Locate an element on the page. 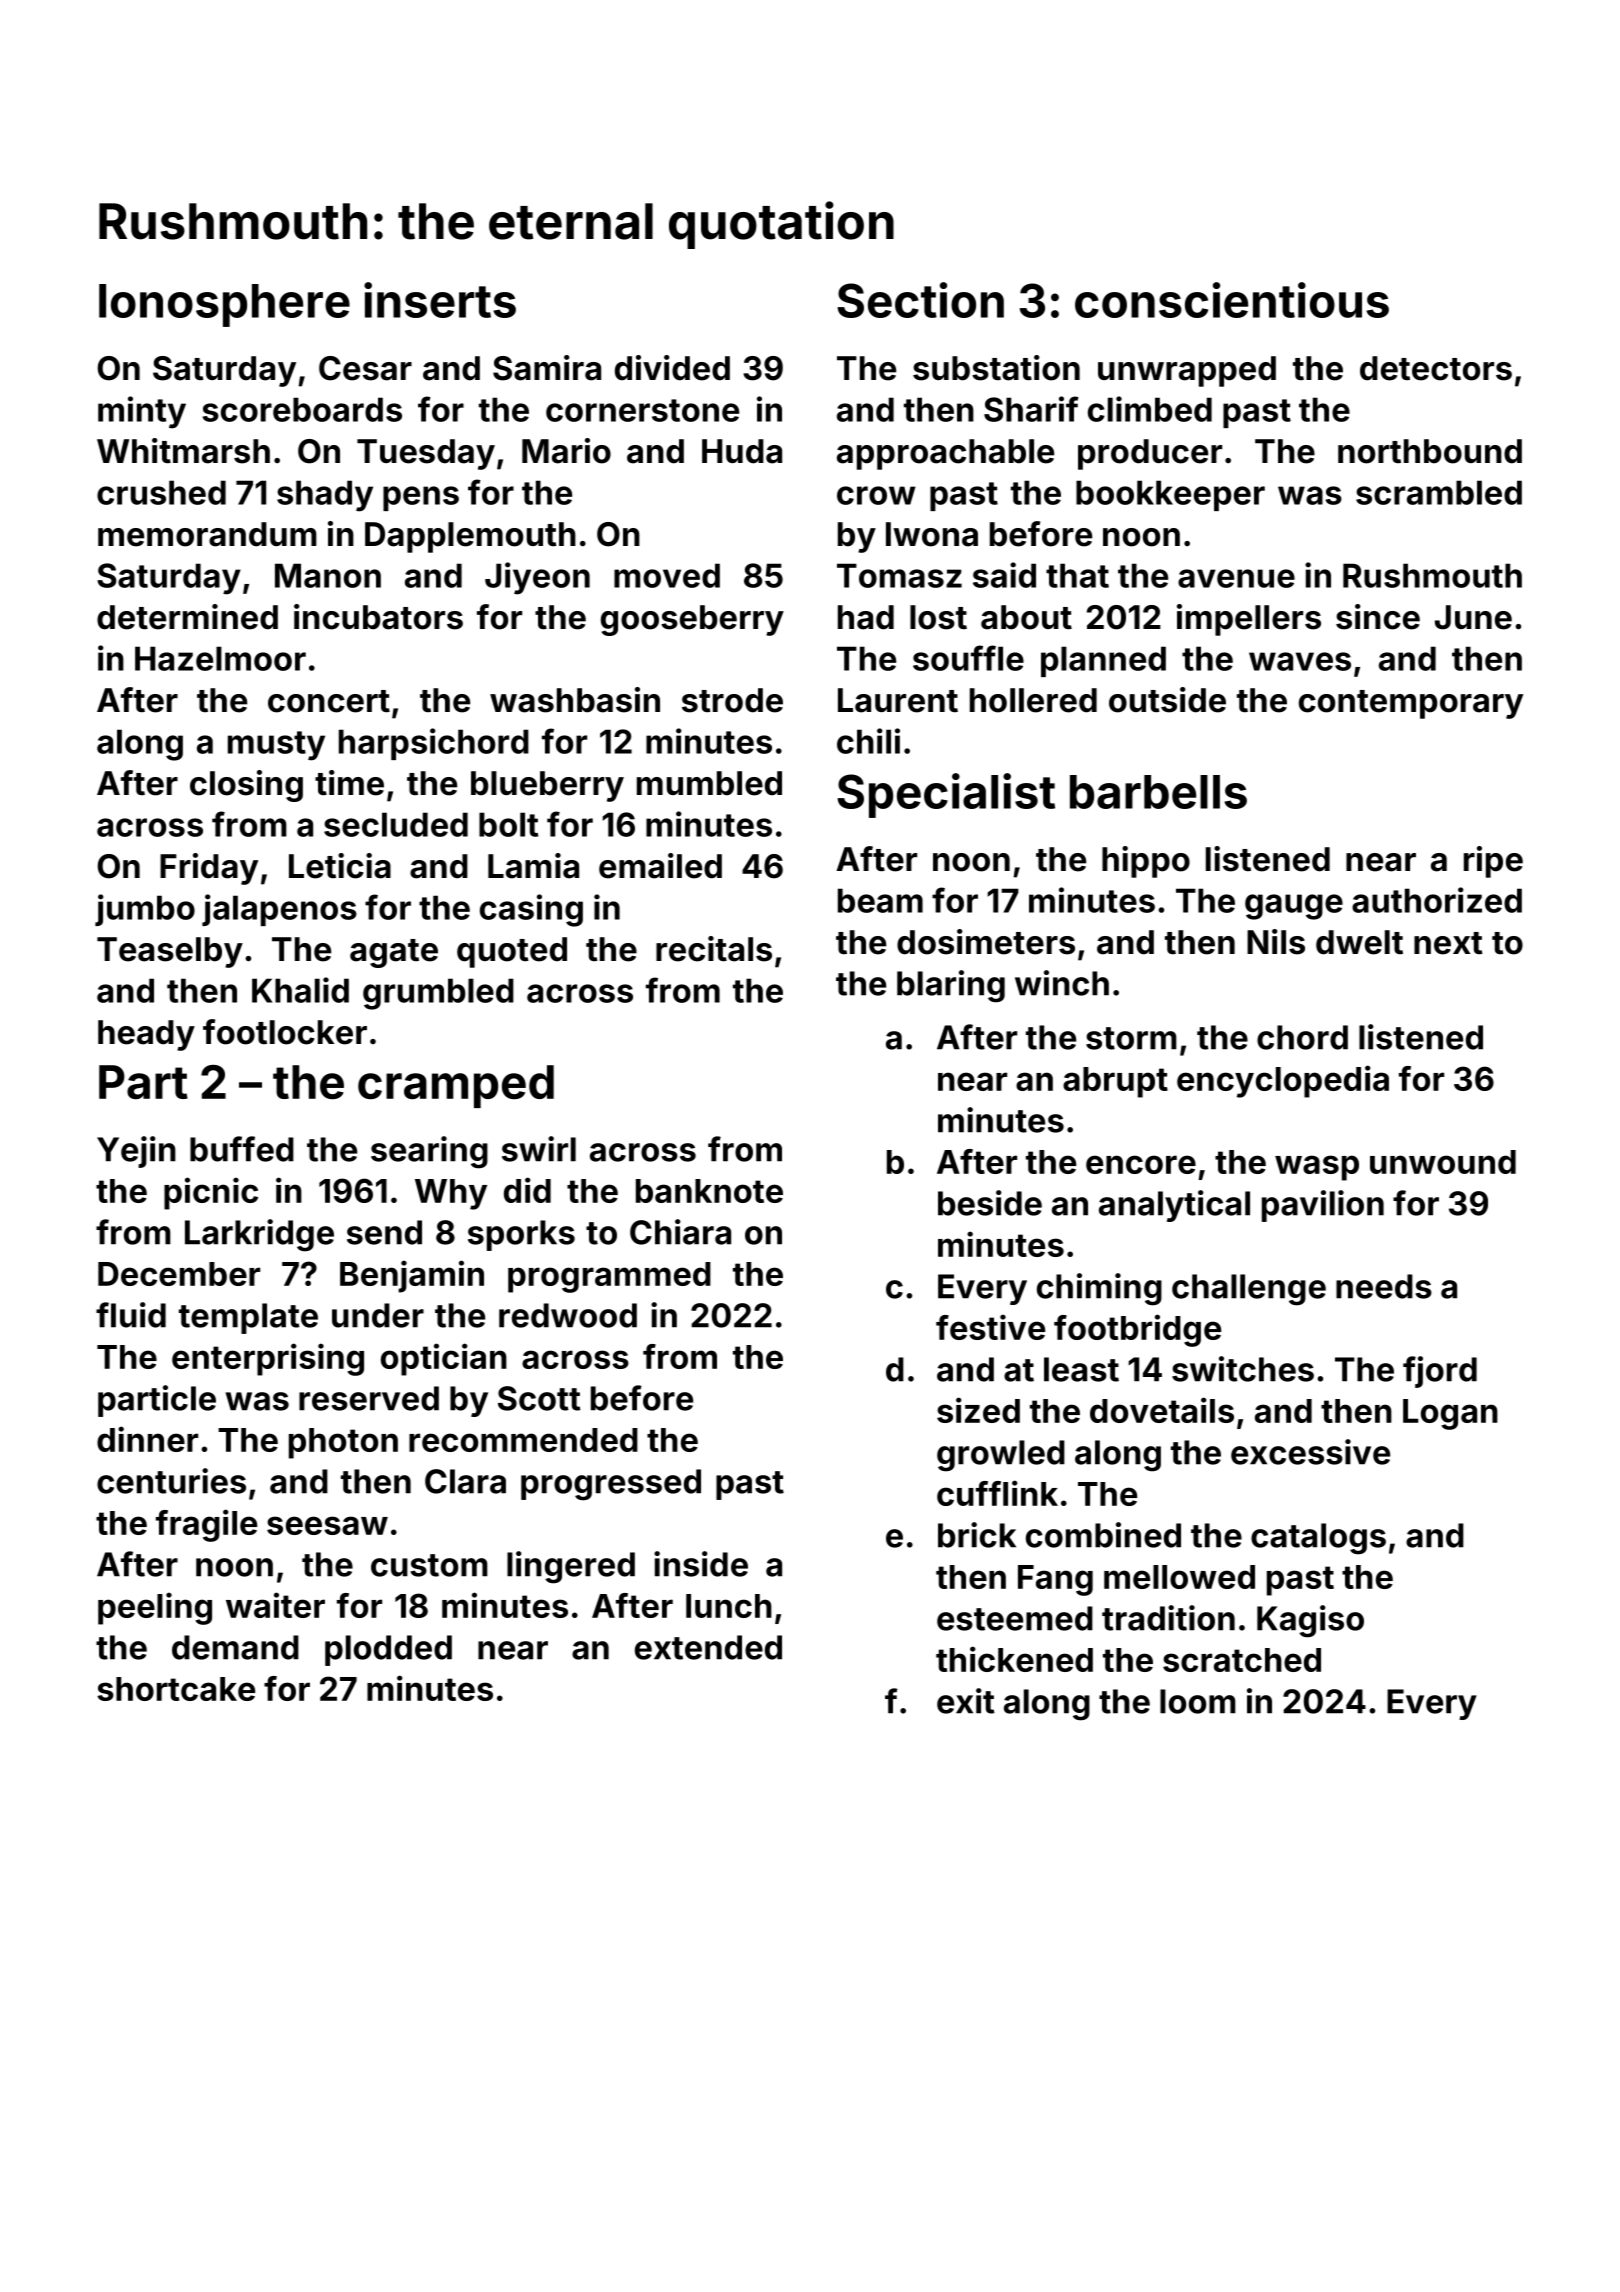  cornerstone is located at coordinates (642, 410).
